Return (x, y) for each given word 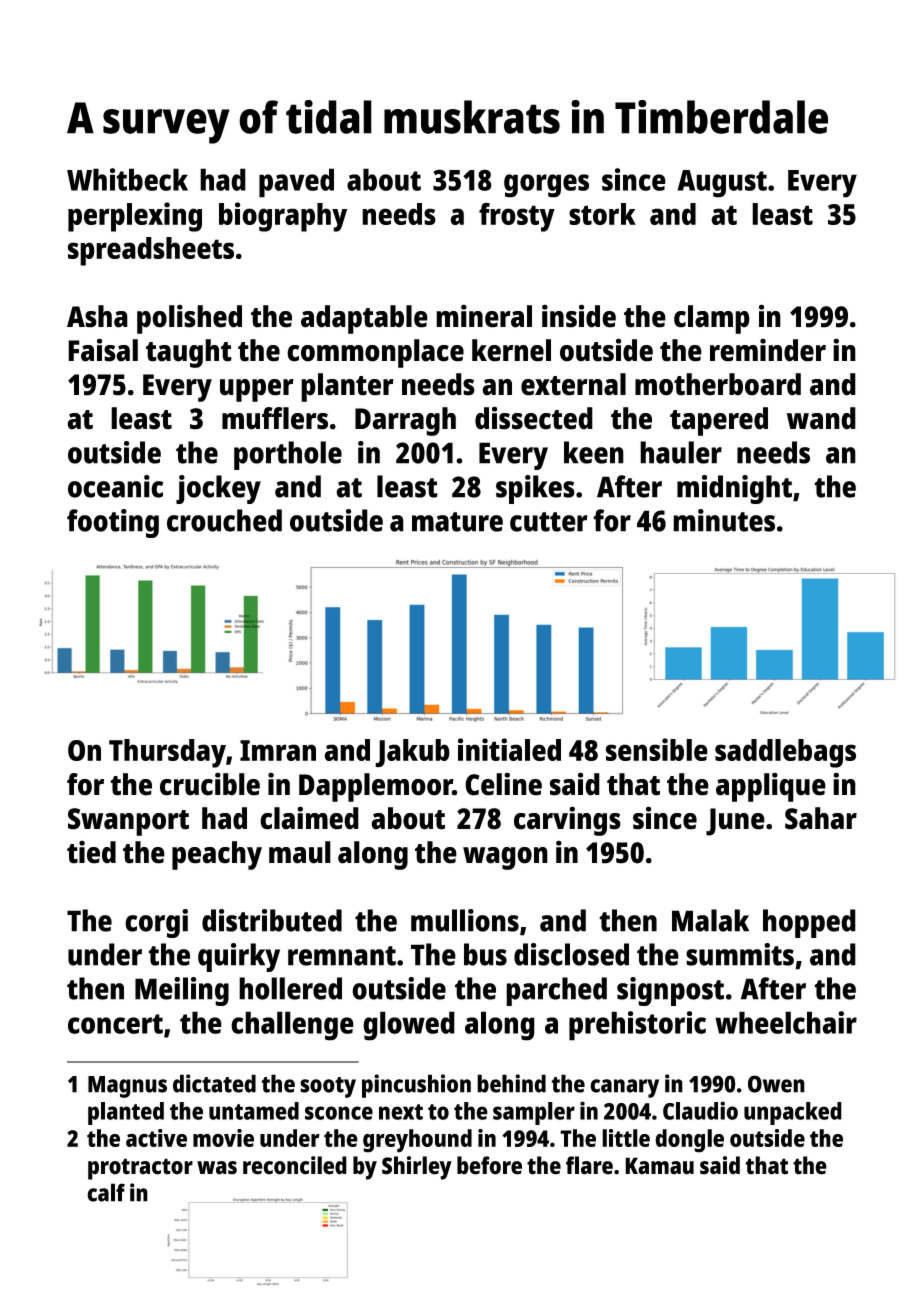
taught (189, 353)
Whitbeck (127, 179)
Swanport (128, 822)
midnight (734, 489)
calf (106, 1192)
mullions (465, 920)
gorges (546, 186)
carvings (567, 821)
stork (602, 214)
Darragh (405, 421)
